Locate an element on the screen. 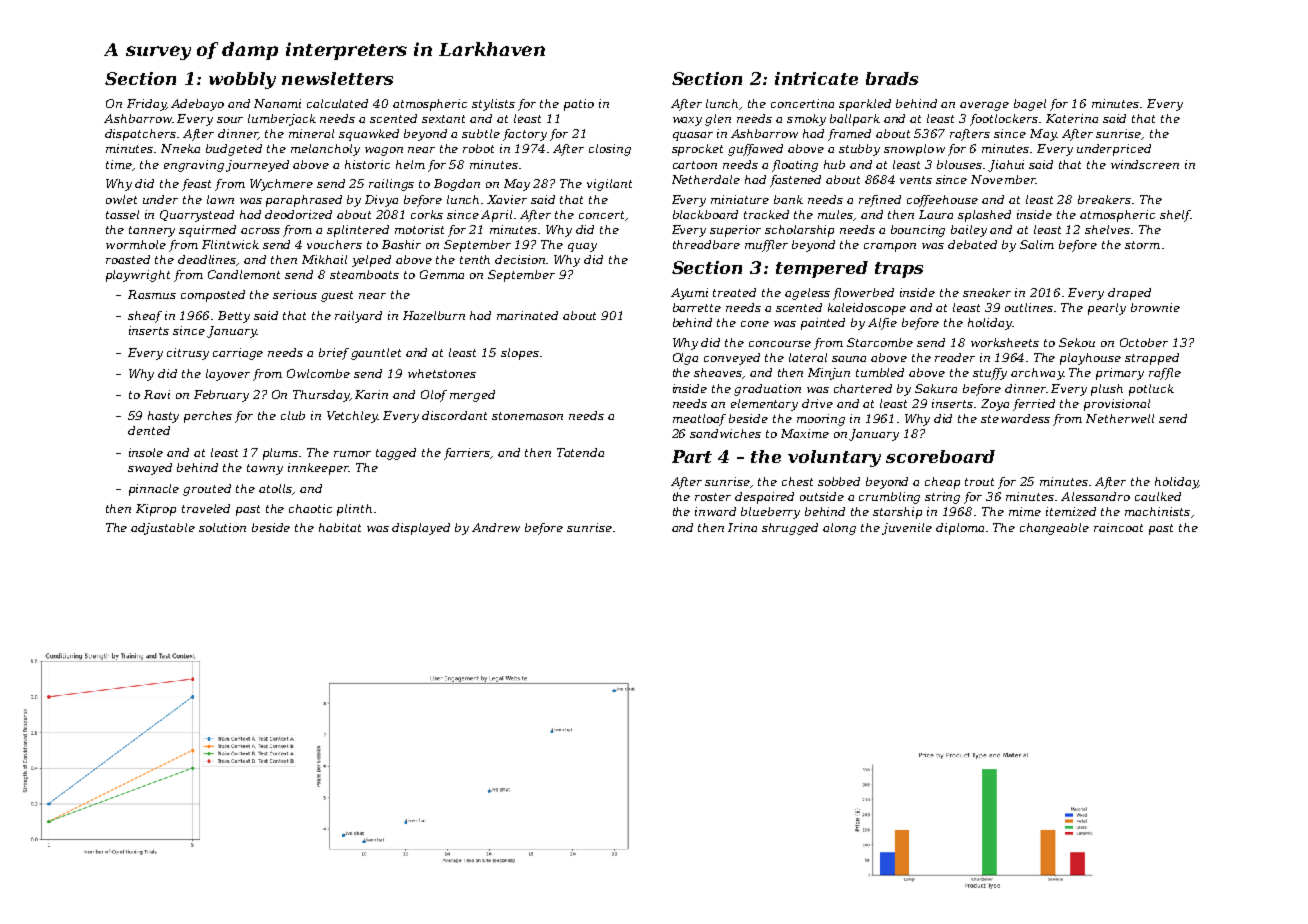 The width and height of the screenshot is (1308, 924). citrusy is located at coordinates (188, 354).
